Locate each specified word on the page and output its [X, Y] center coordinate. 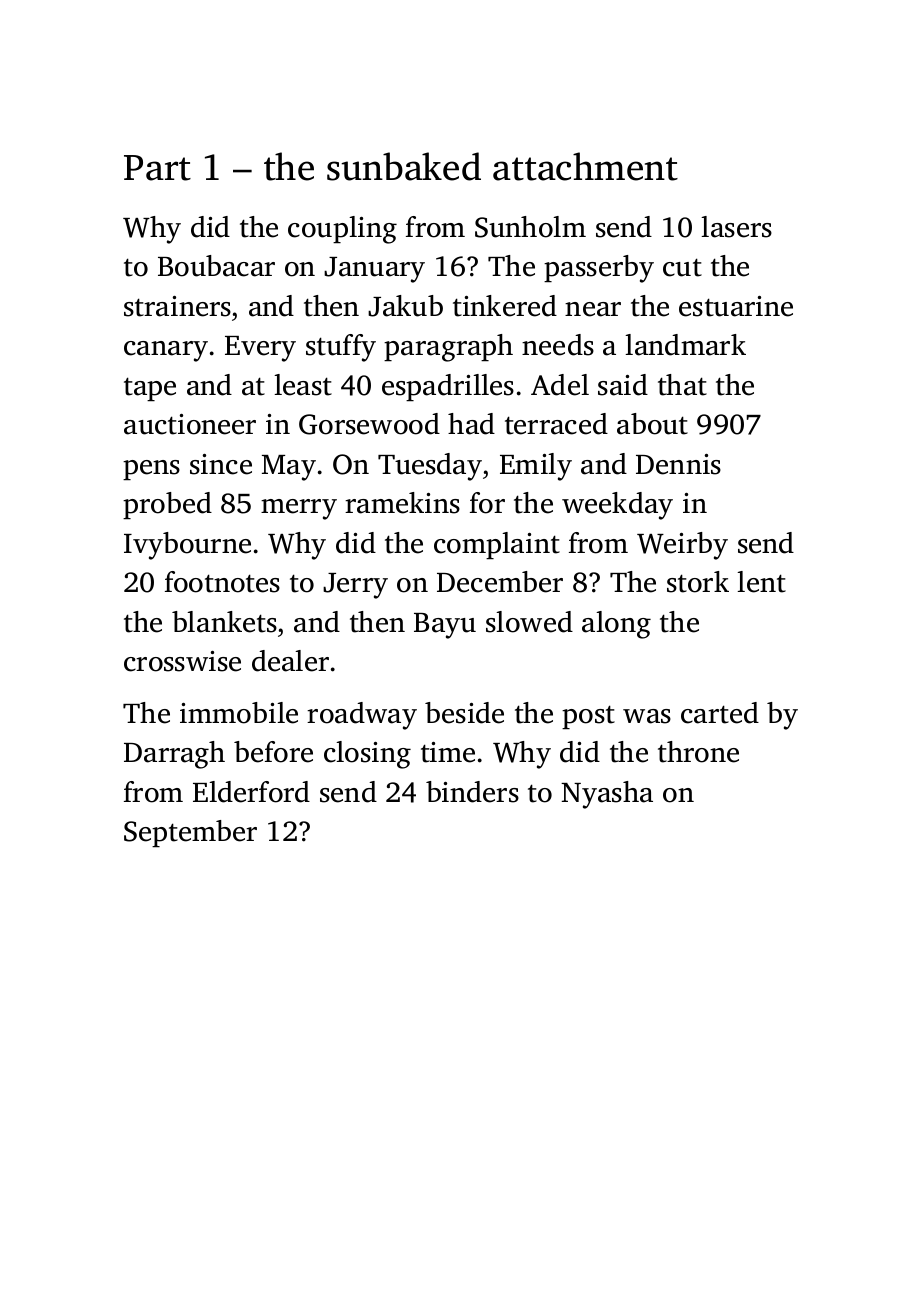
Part [157, 168]
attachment [585, 166]
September [190, 833]
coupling [342, 230]
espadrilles [448, 387]
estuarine [736, 306]
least [303, 385]
